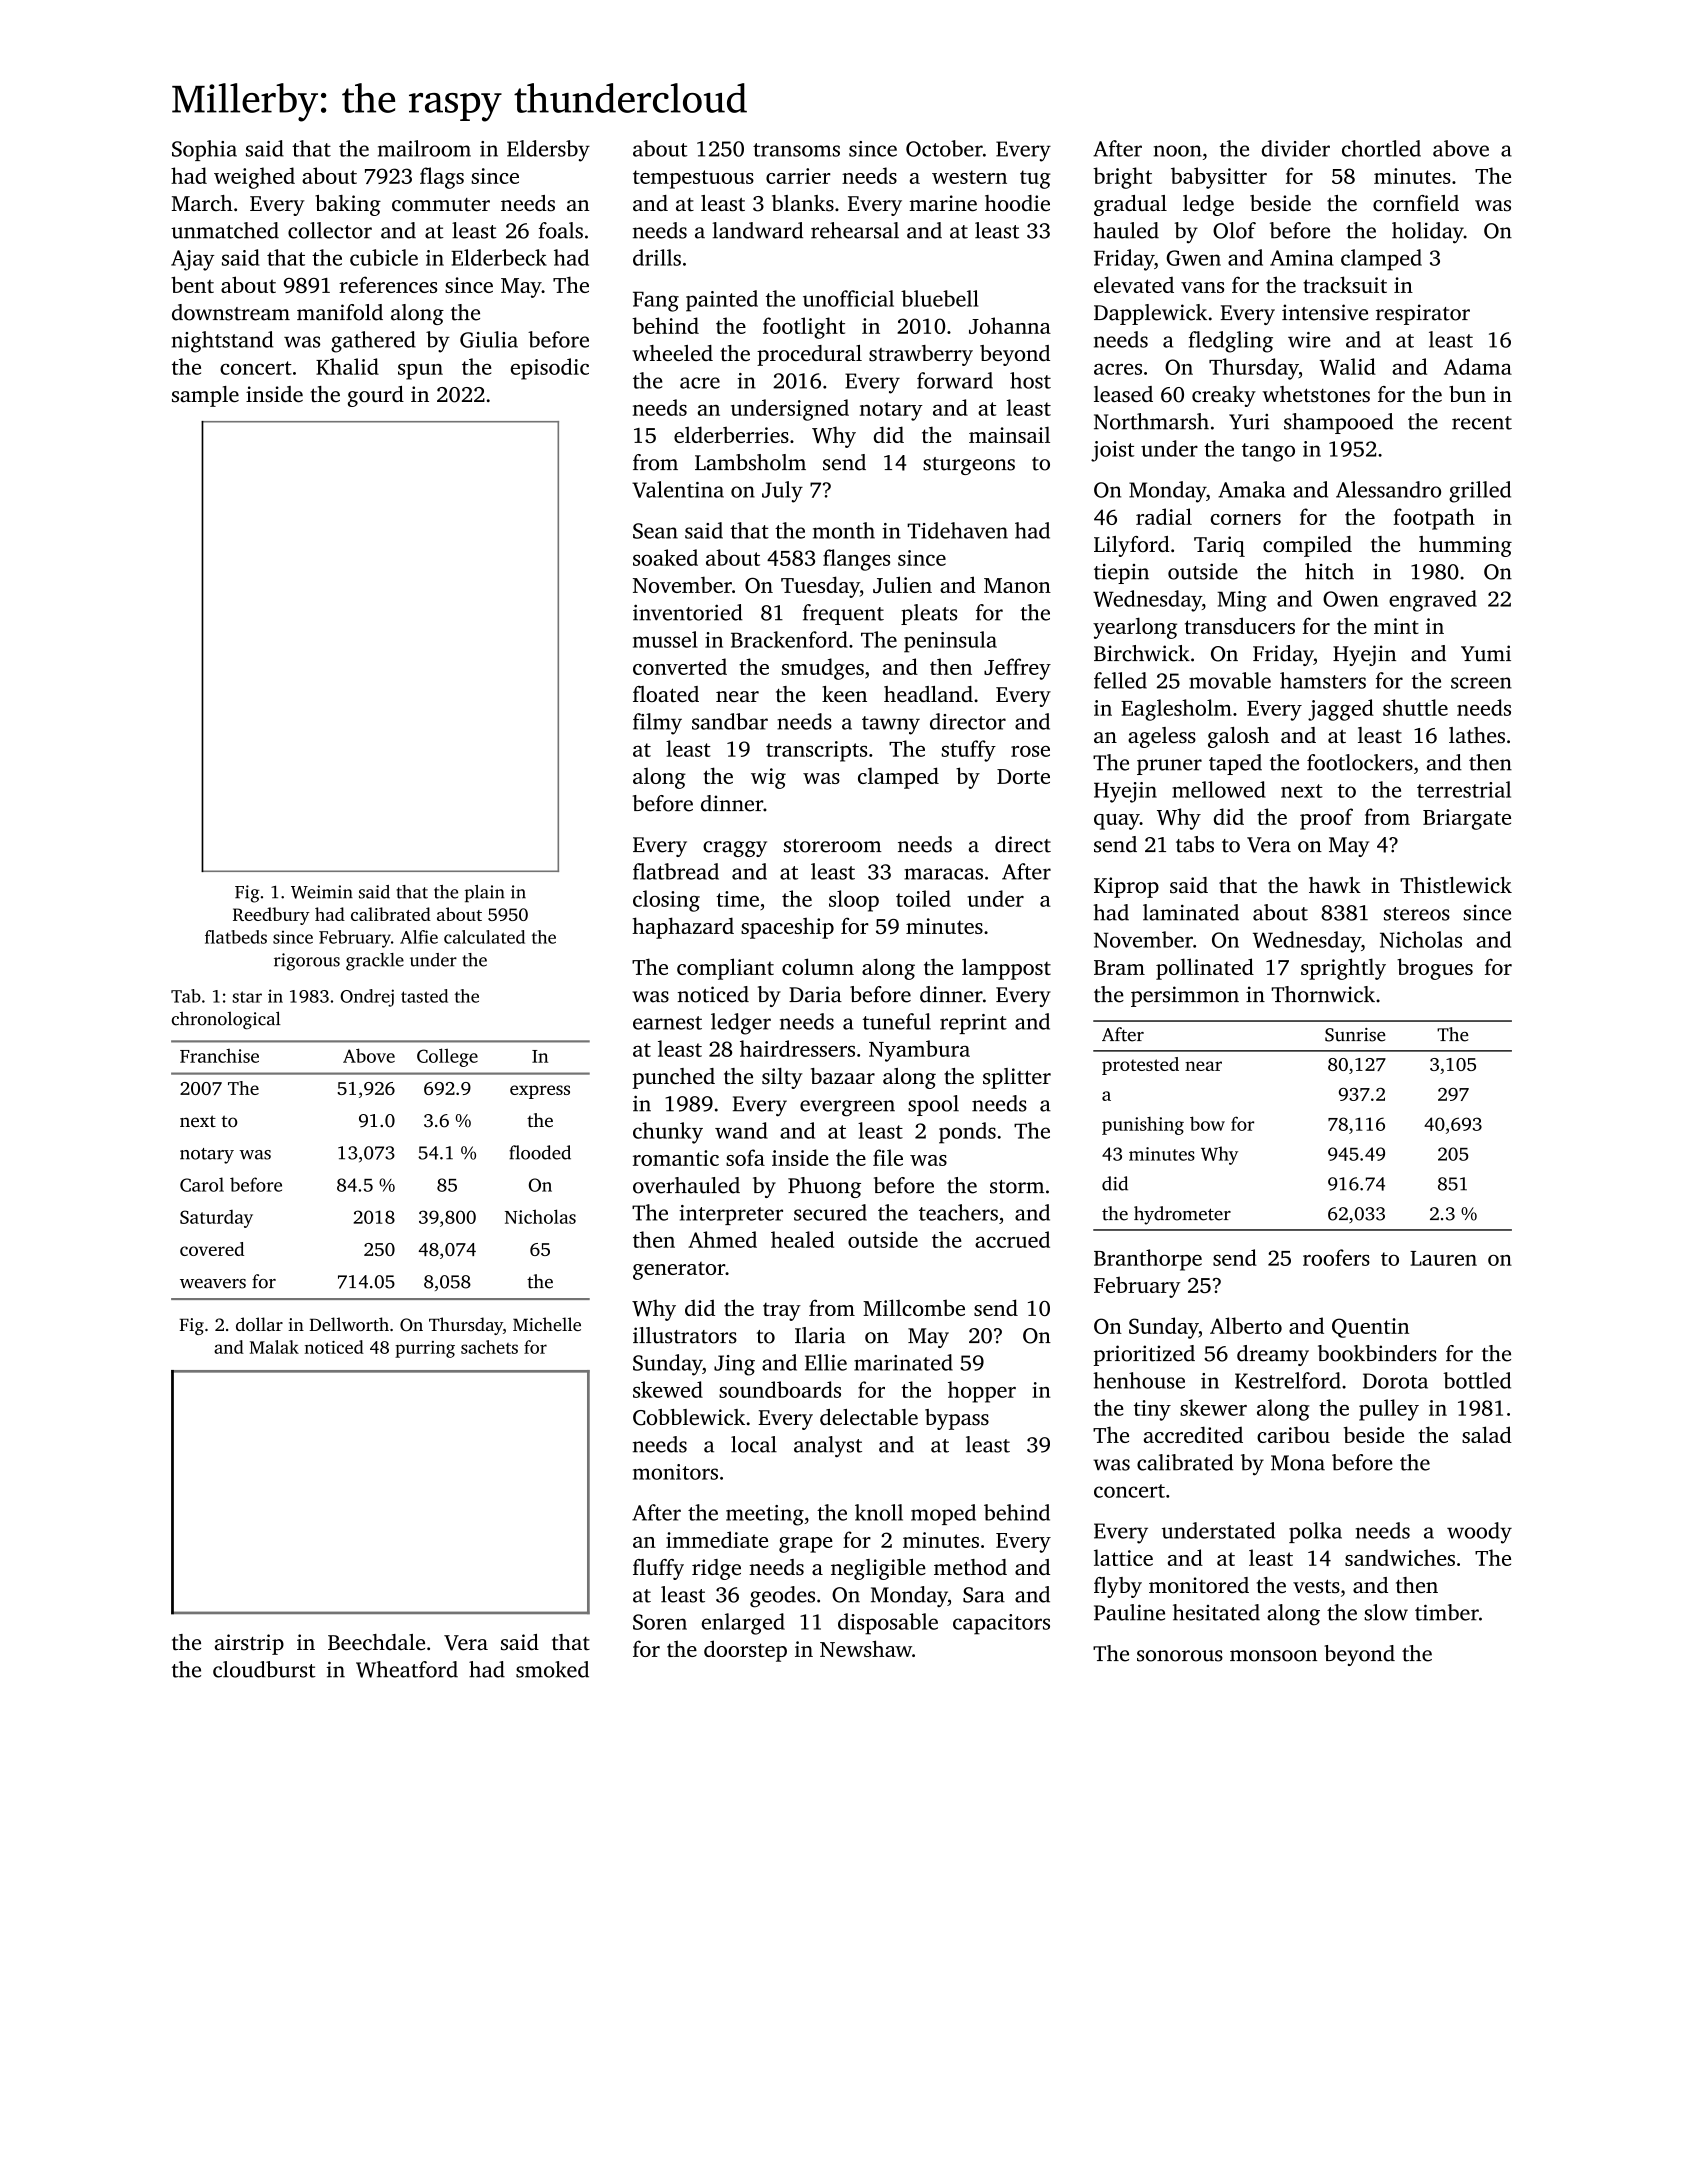 The image size is (1683, 2178). Describe the element at coordinates (489, 1347) in the page. I see `sachets` at that location.
